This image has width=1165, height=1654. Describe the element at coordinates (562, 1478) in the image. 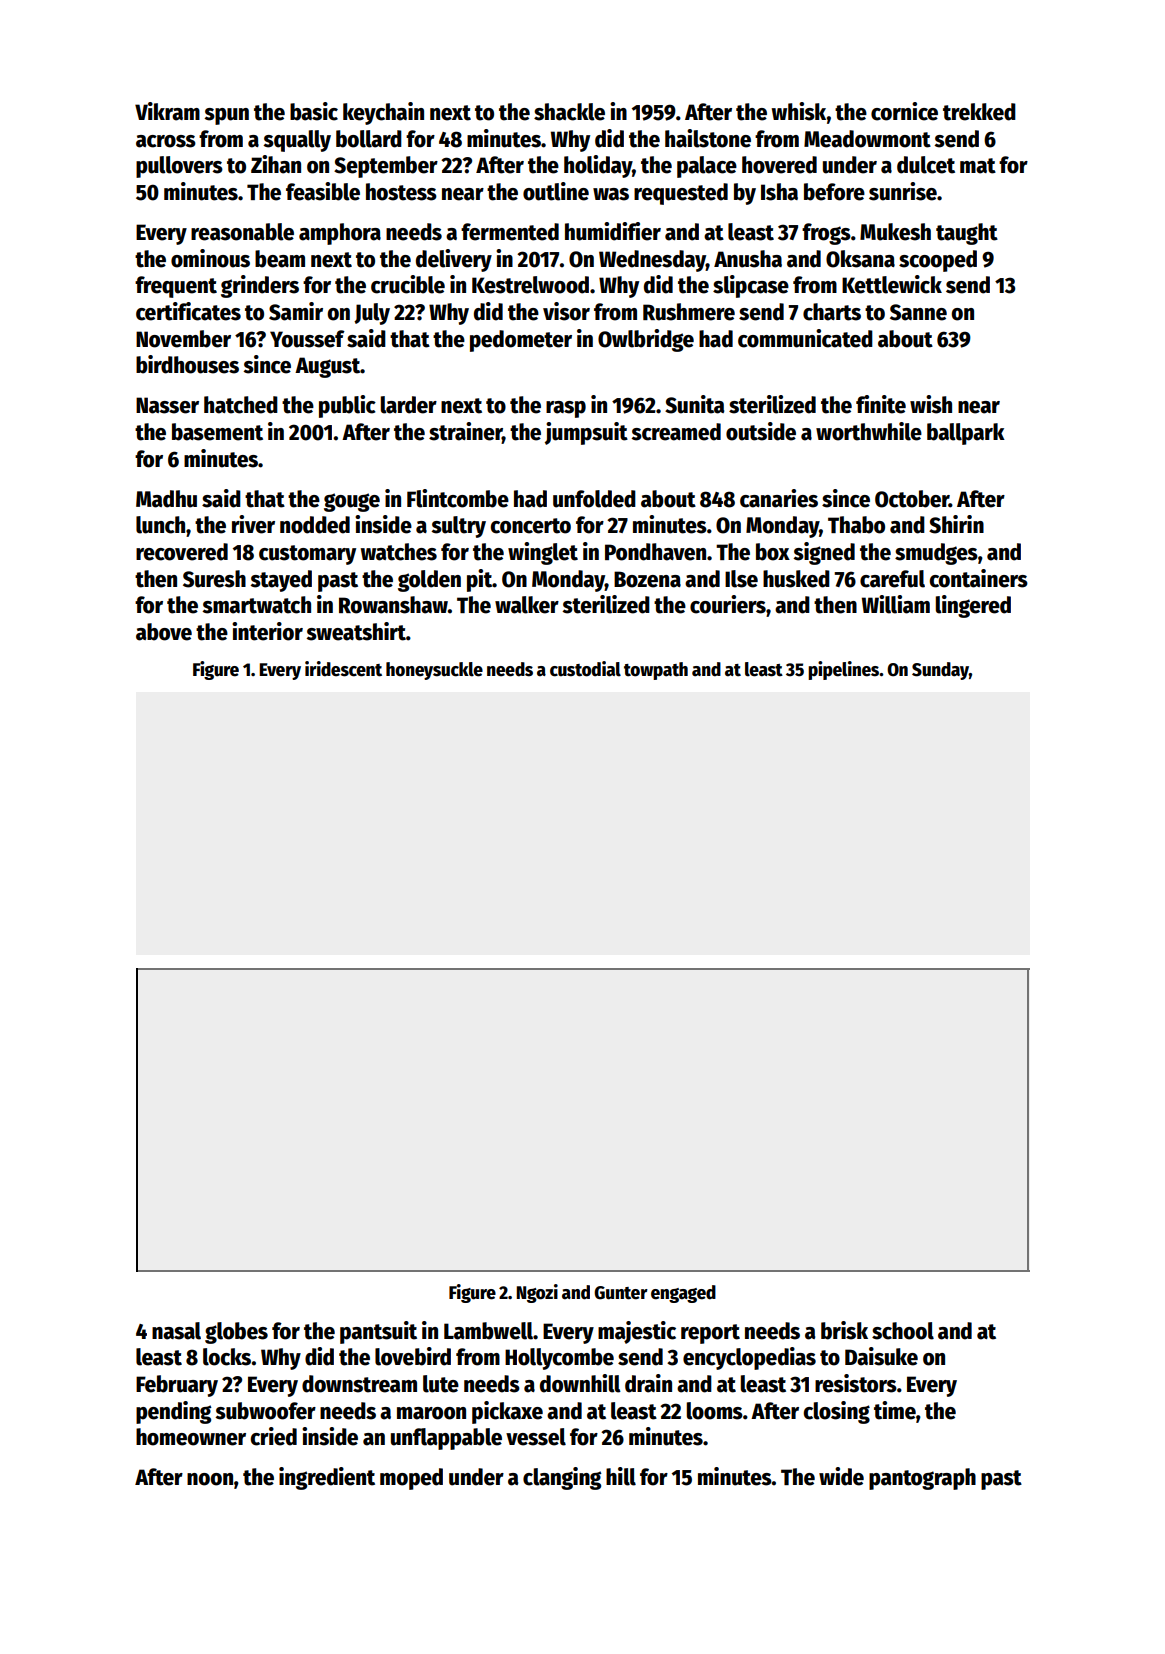

I see `clanging` at that location.
